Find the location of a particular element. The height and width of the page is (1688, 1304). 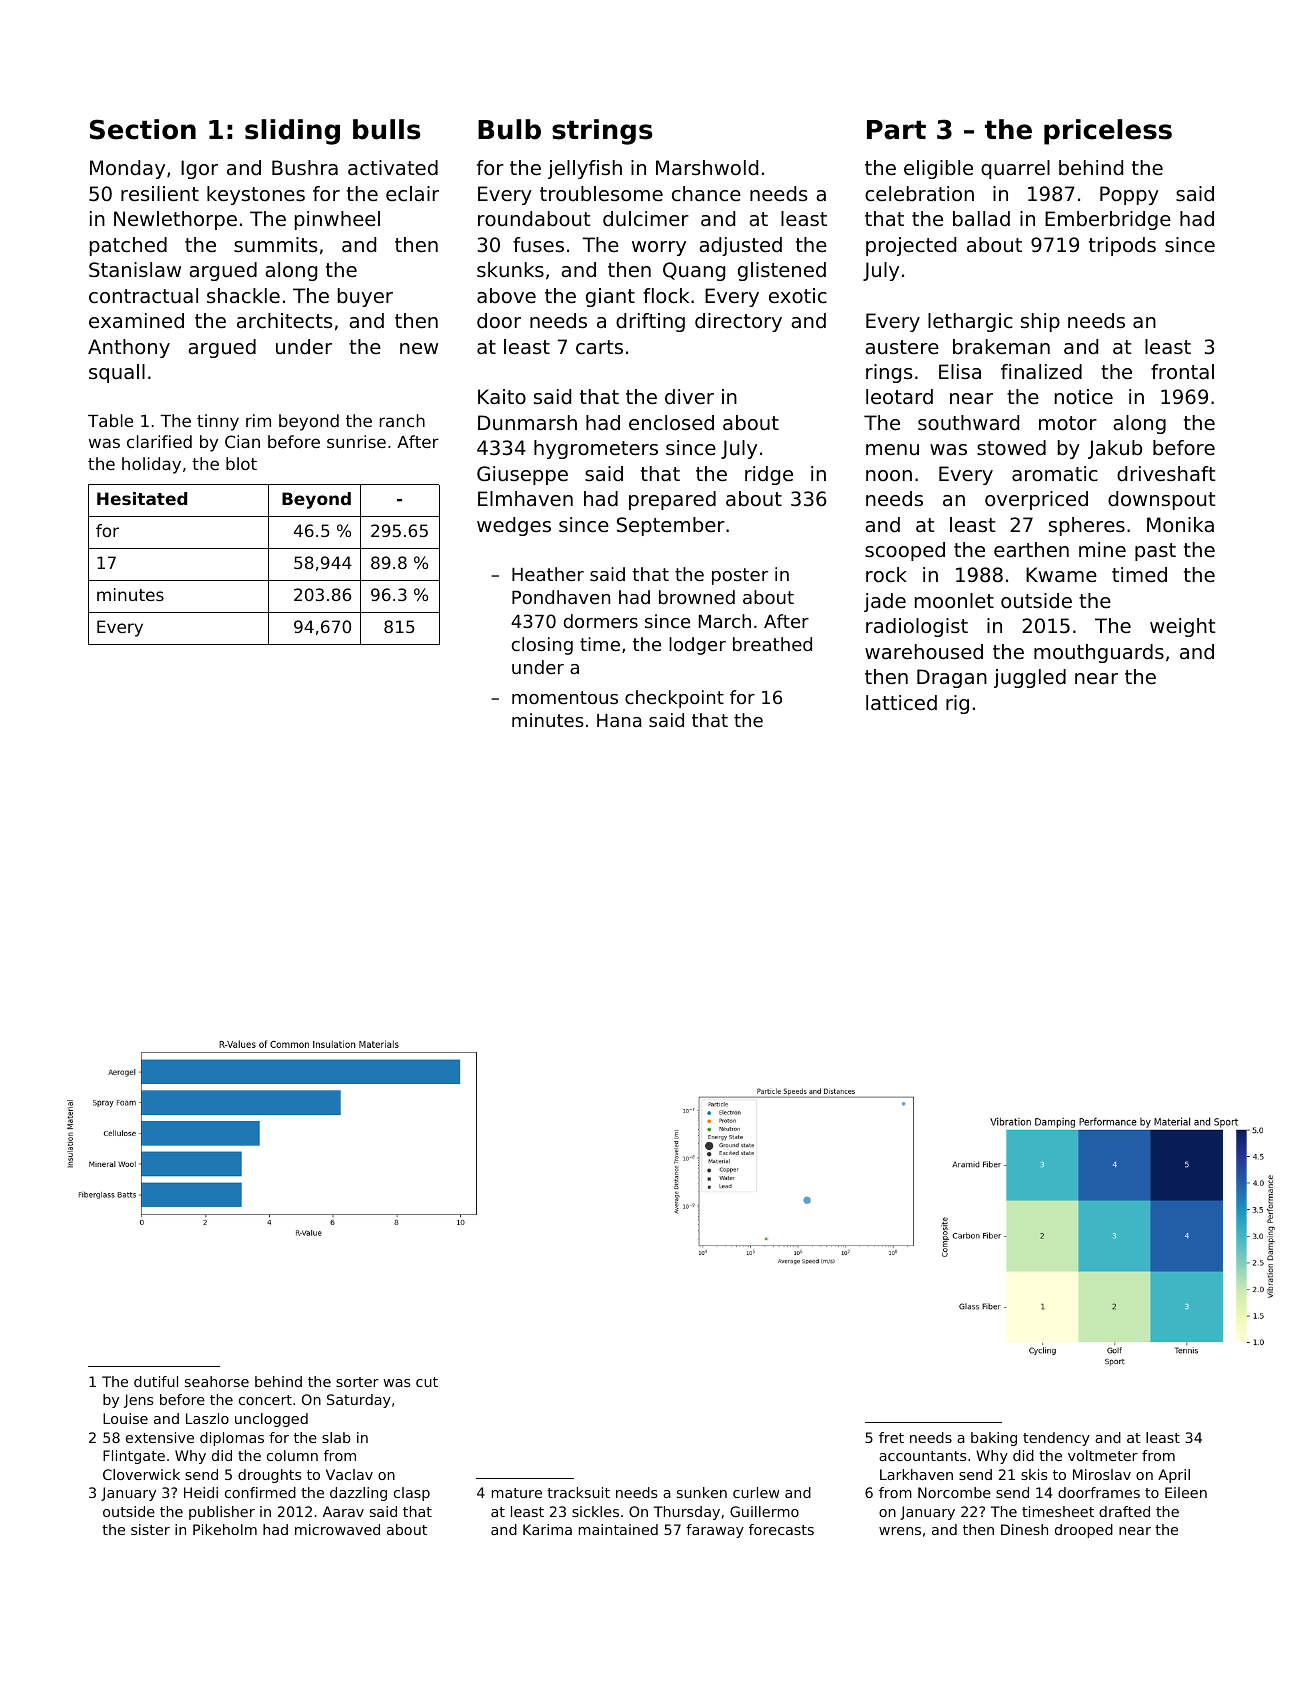

cut is located at coordinates (427, 1382).
